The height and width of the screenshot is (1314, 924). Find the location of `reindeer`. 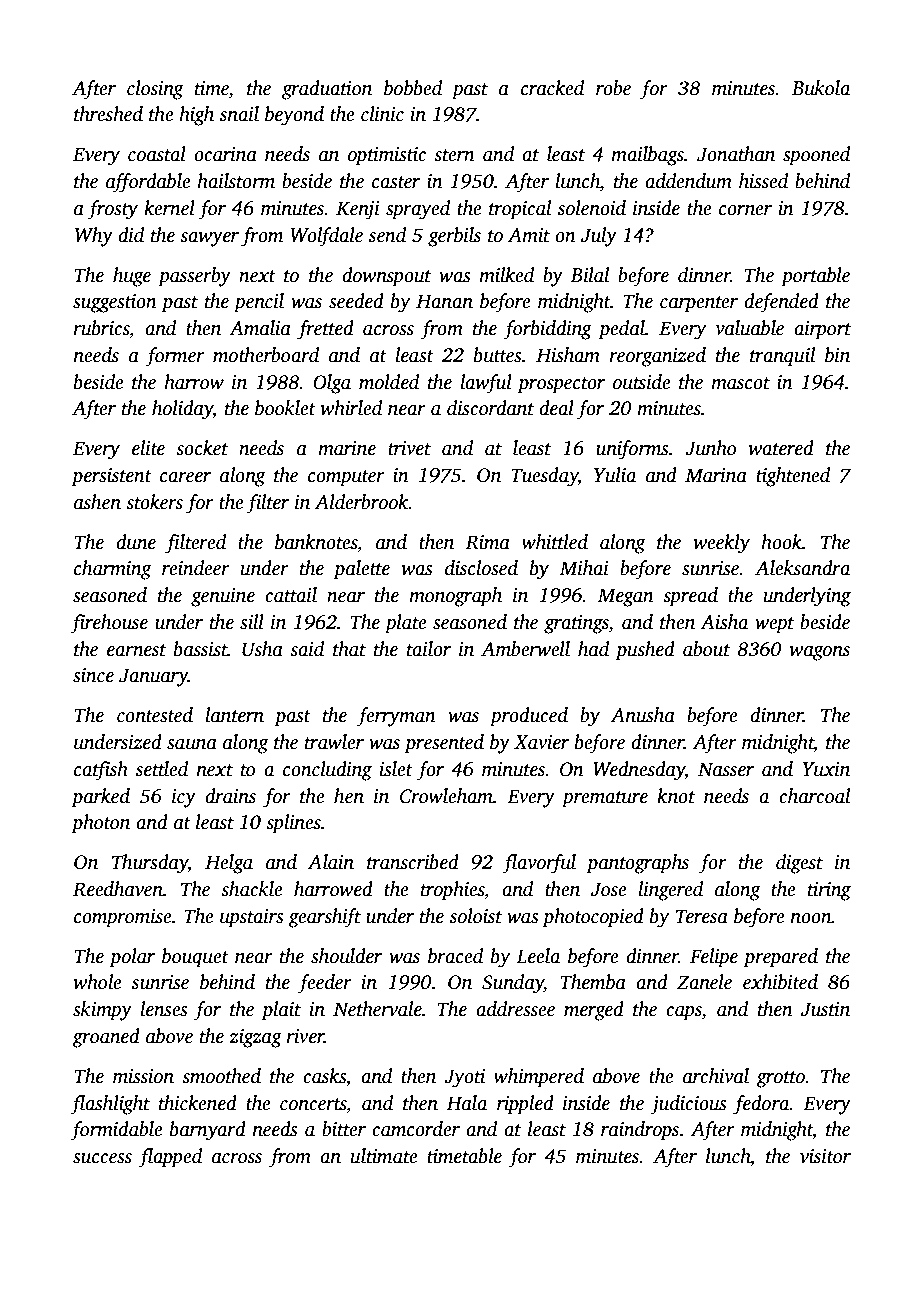

reindeer is located at coordinates (196, 568).
